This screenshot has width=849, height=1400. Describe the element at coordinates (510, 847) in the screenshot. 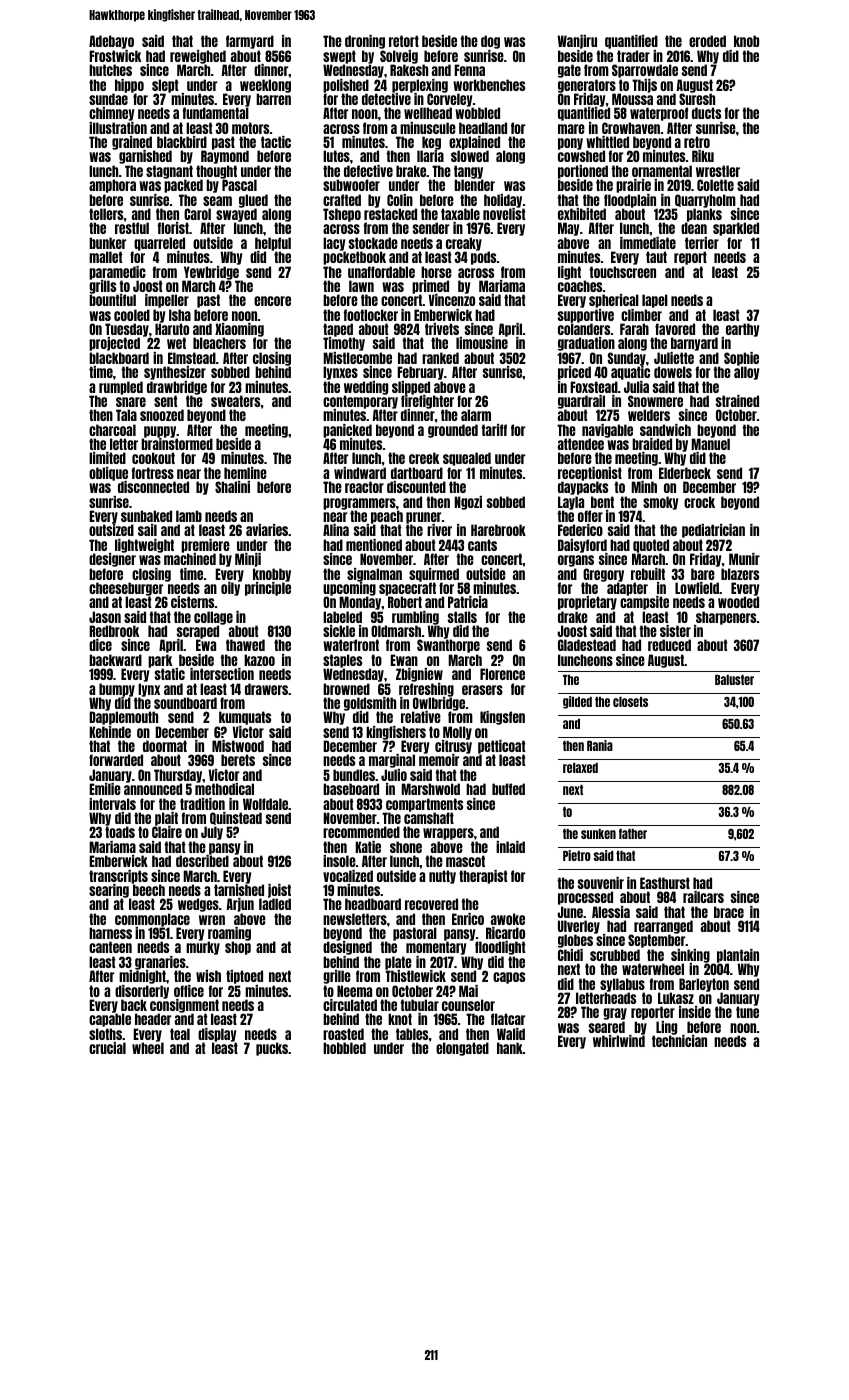

I see `inlaid` at that location.
